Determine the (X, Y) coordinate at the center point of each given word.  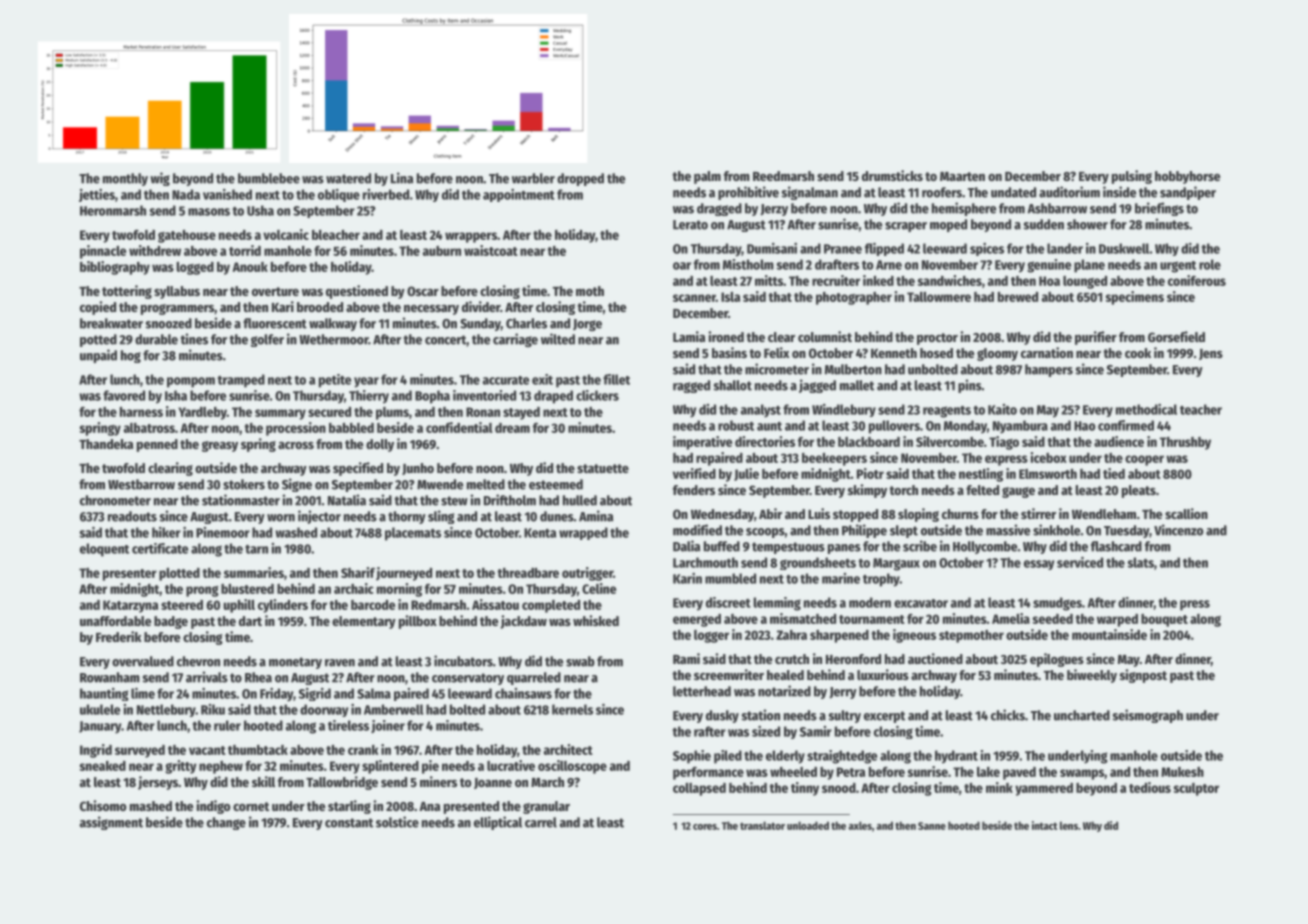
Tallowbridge (342, 783)
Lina (402, 178)
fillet (616, 379)
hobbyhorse (1187, 177)
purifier (1096, 338)
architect (568, 749)
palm (707, 177)
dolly (380, 445)
